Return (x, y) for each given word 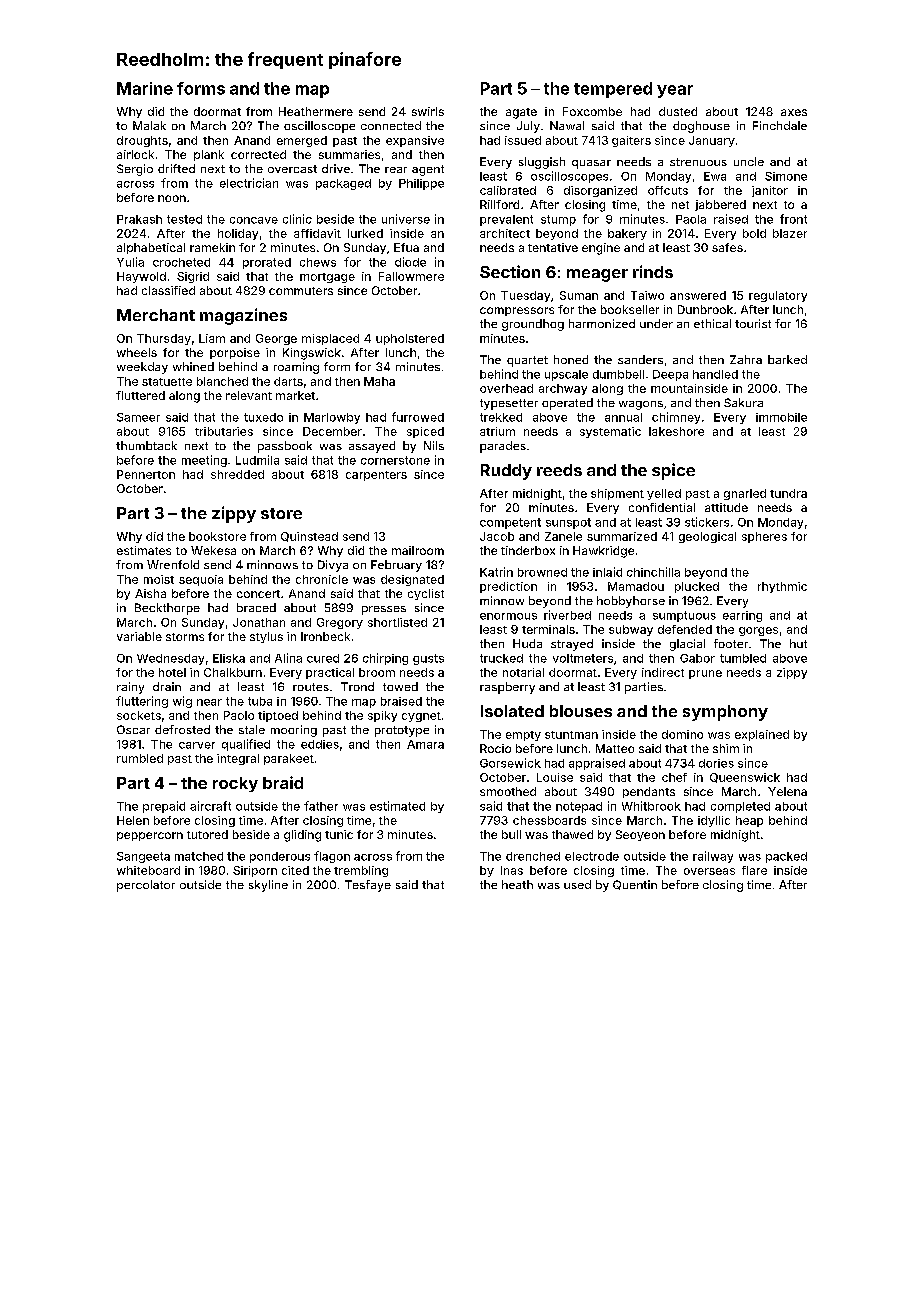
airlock (135, 154)
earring (742, 616)
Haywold (141, 277)
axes (794, 112)
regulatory (778, 296)
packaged (343, 184)
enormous (508, 616)
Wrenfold (173, 564)
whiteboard (148, 870)
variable (139, 636)
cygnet (421, 717)
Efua (406, 247)
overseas (709, 871)
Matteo (615, 748)
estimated (397, 806)
